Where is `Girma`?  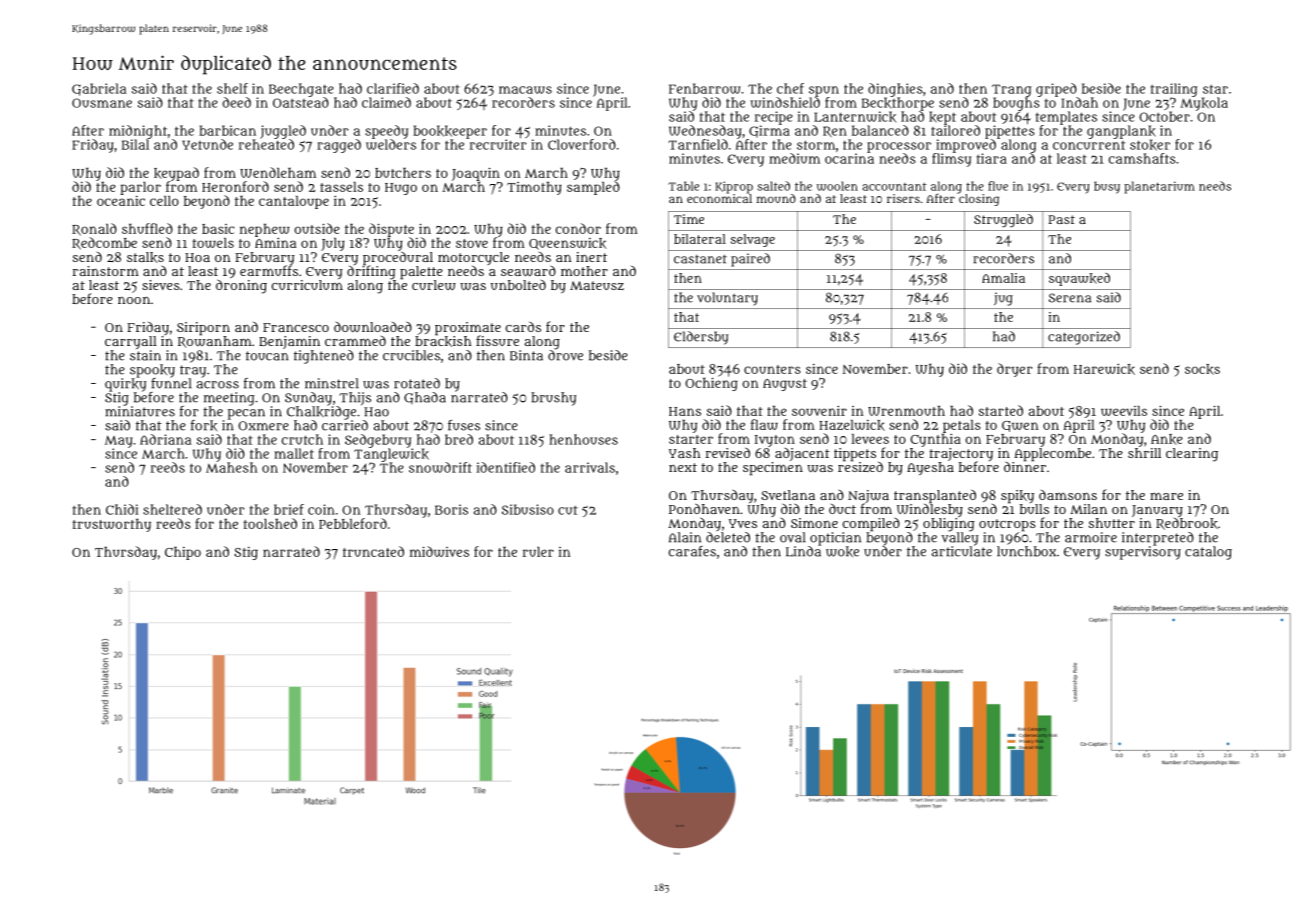 Girma is located at coordinates (769, 131).
